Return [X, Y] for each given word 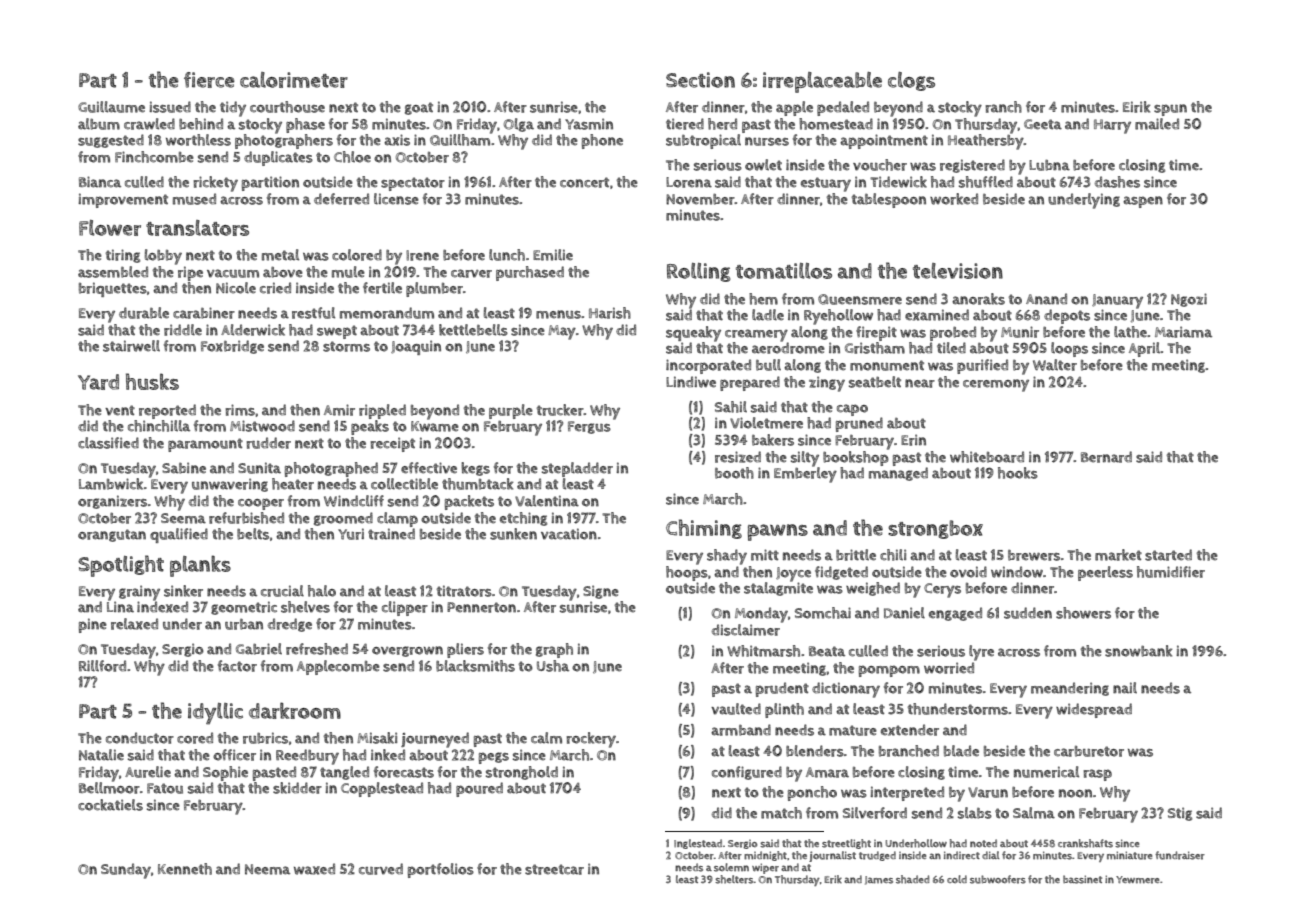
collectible [404, 484]
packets [469, 502]
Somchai [823, 613]
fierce [209, 80]
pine [93, 625]
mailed [1157, 124]
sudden [1028, 613]
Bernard [1106, 457]
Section [700, 80]
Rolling [699, 272]
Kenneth [185, 869]
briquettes [113, 289]
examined [937, 315]
